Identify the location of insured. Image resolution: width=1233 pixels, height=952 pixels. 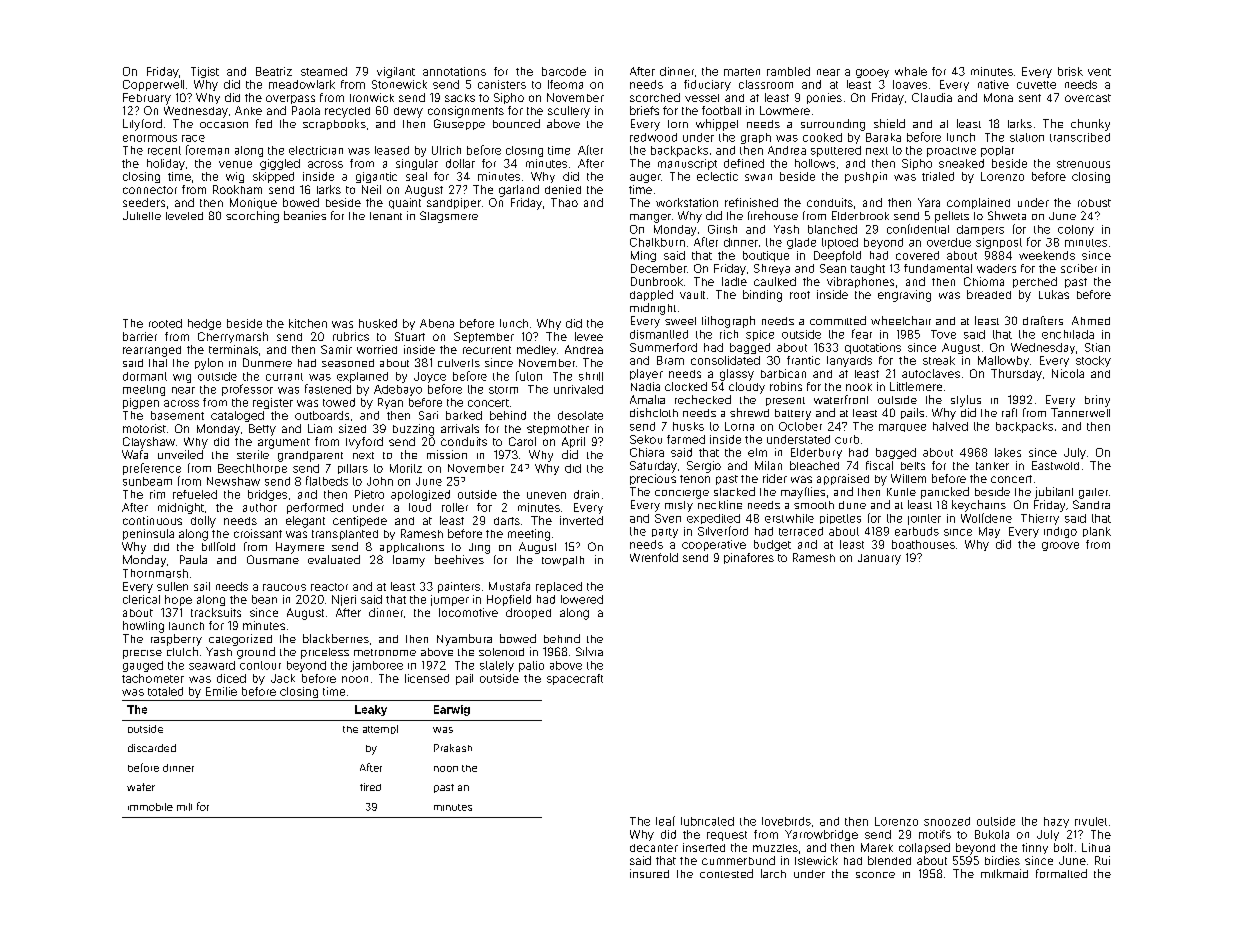
(649, 873).
